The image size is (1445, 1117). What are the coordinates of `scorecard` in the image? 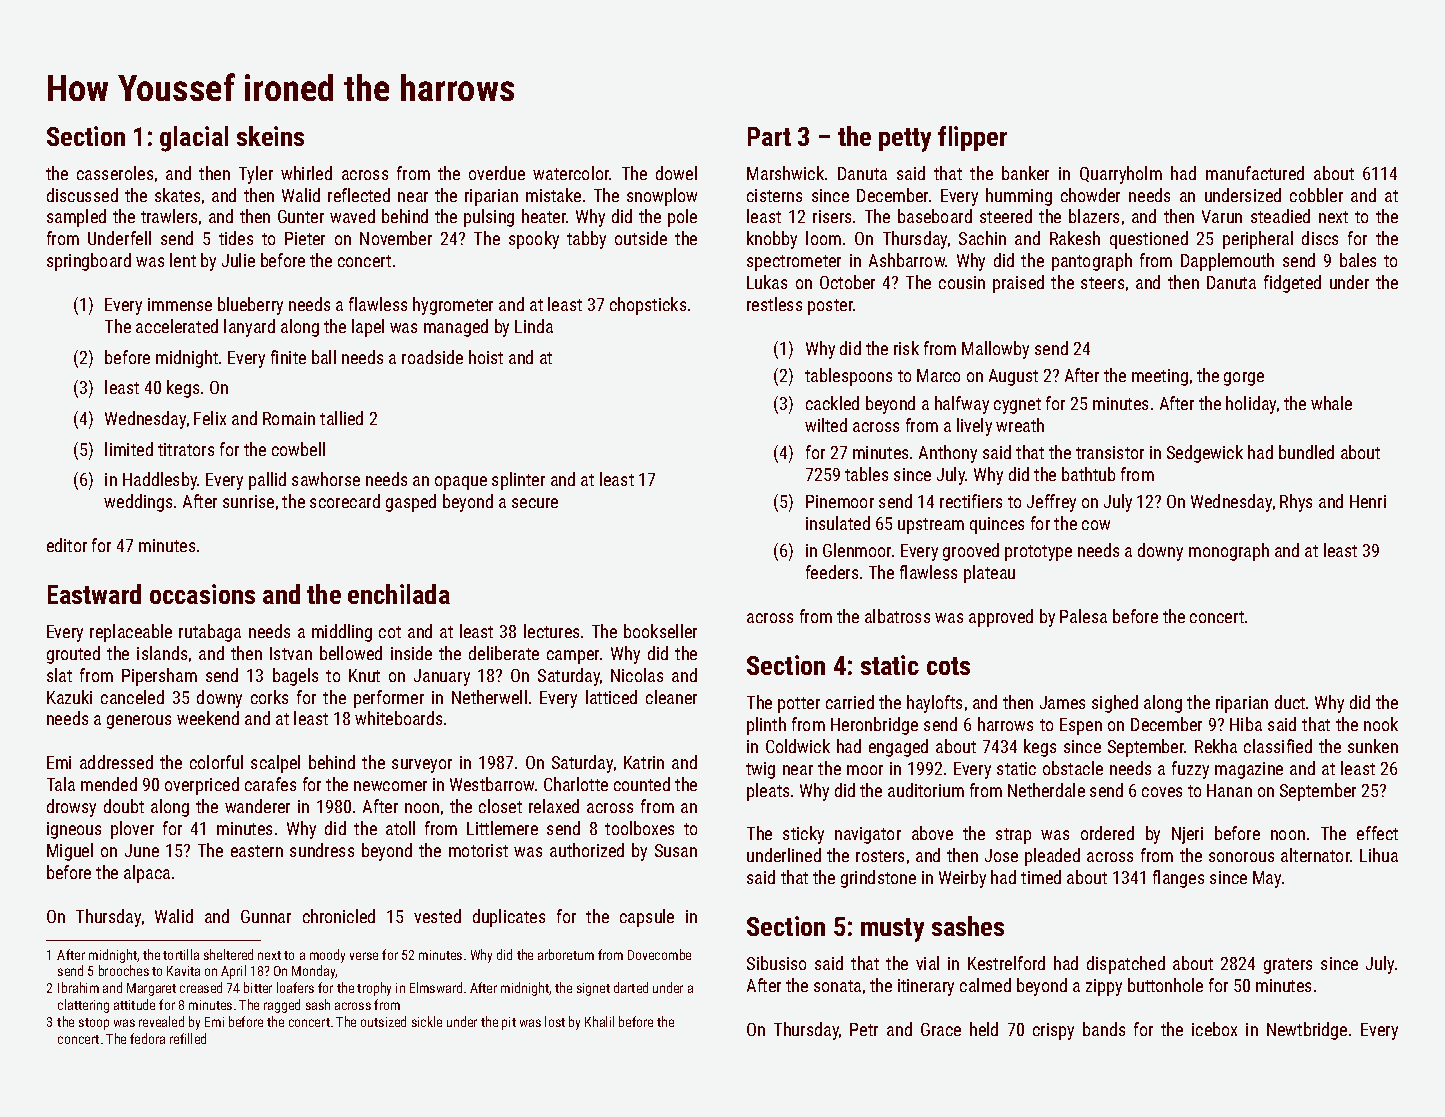 It's located at (345, 501).
